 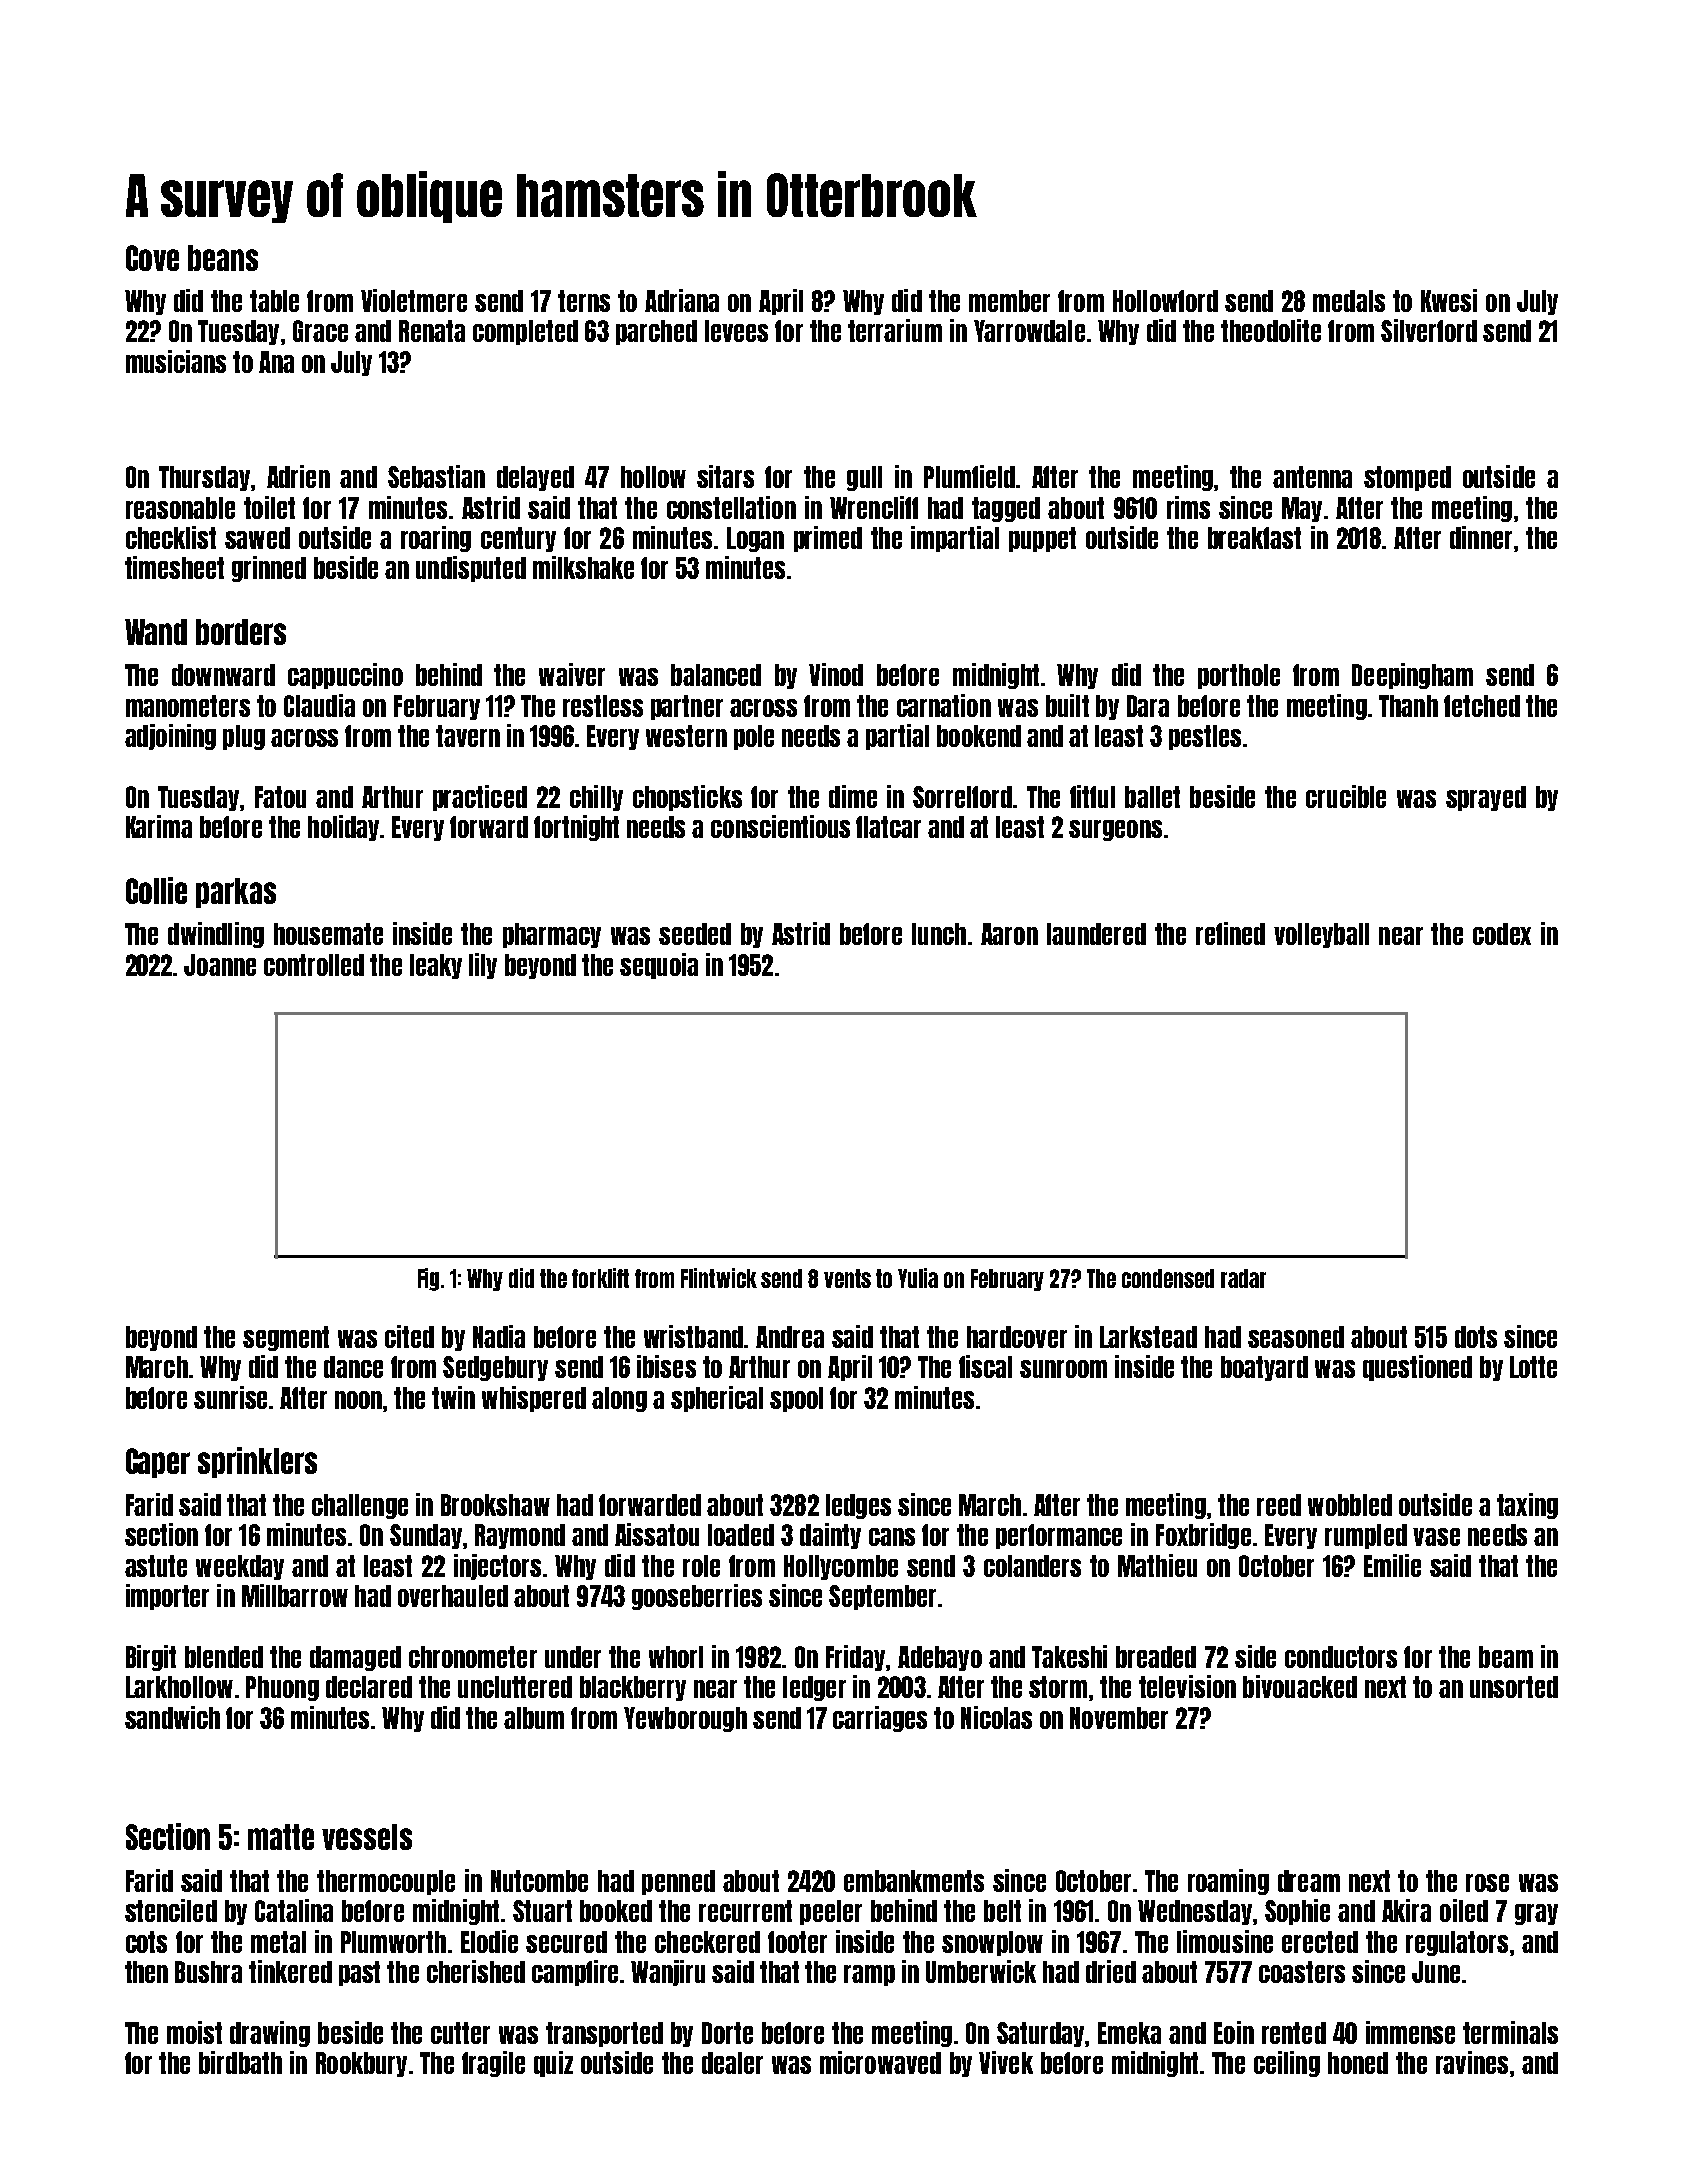 I want to click on questioned, so click(x=1417, y=1368).
